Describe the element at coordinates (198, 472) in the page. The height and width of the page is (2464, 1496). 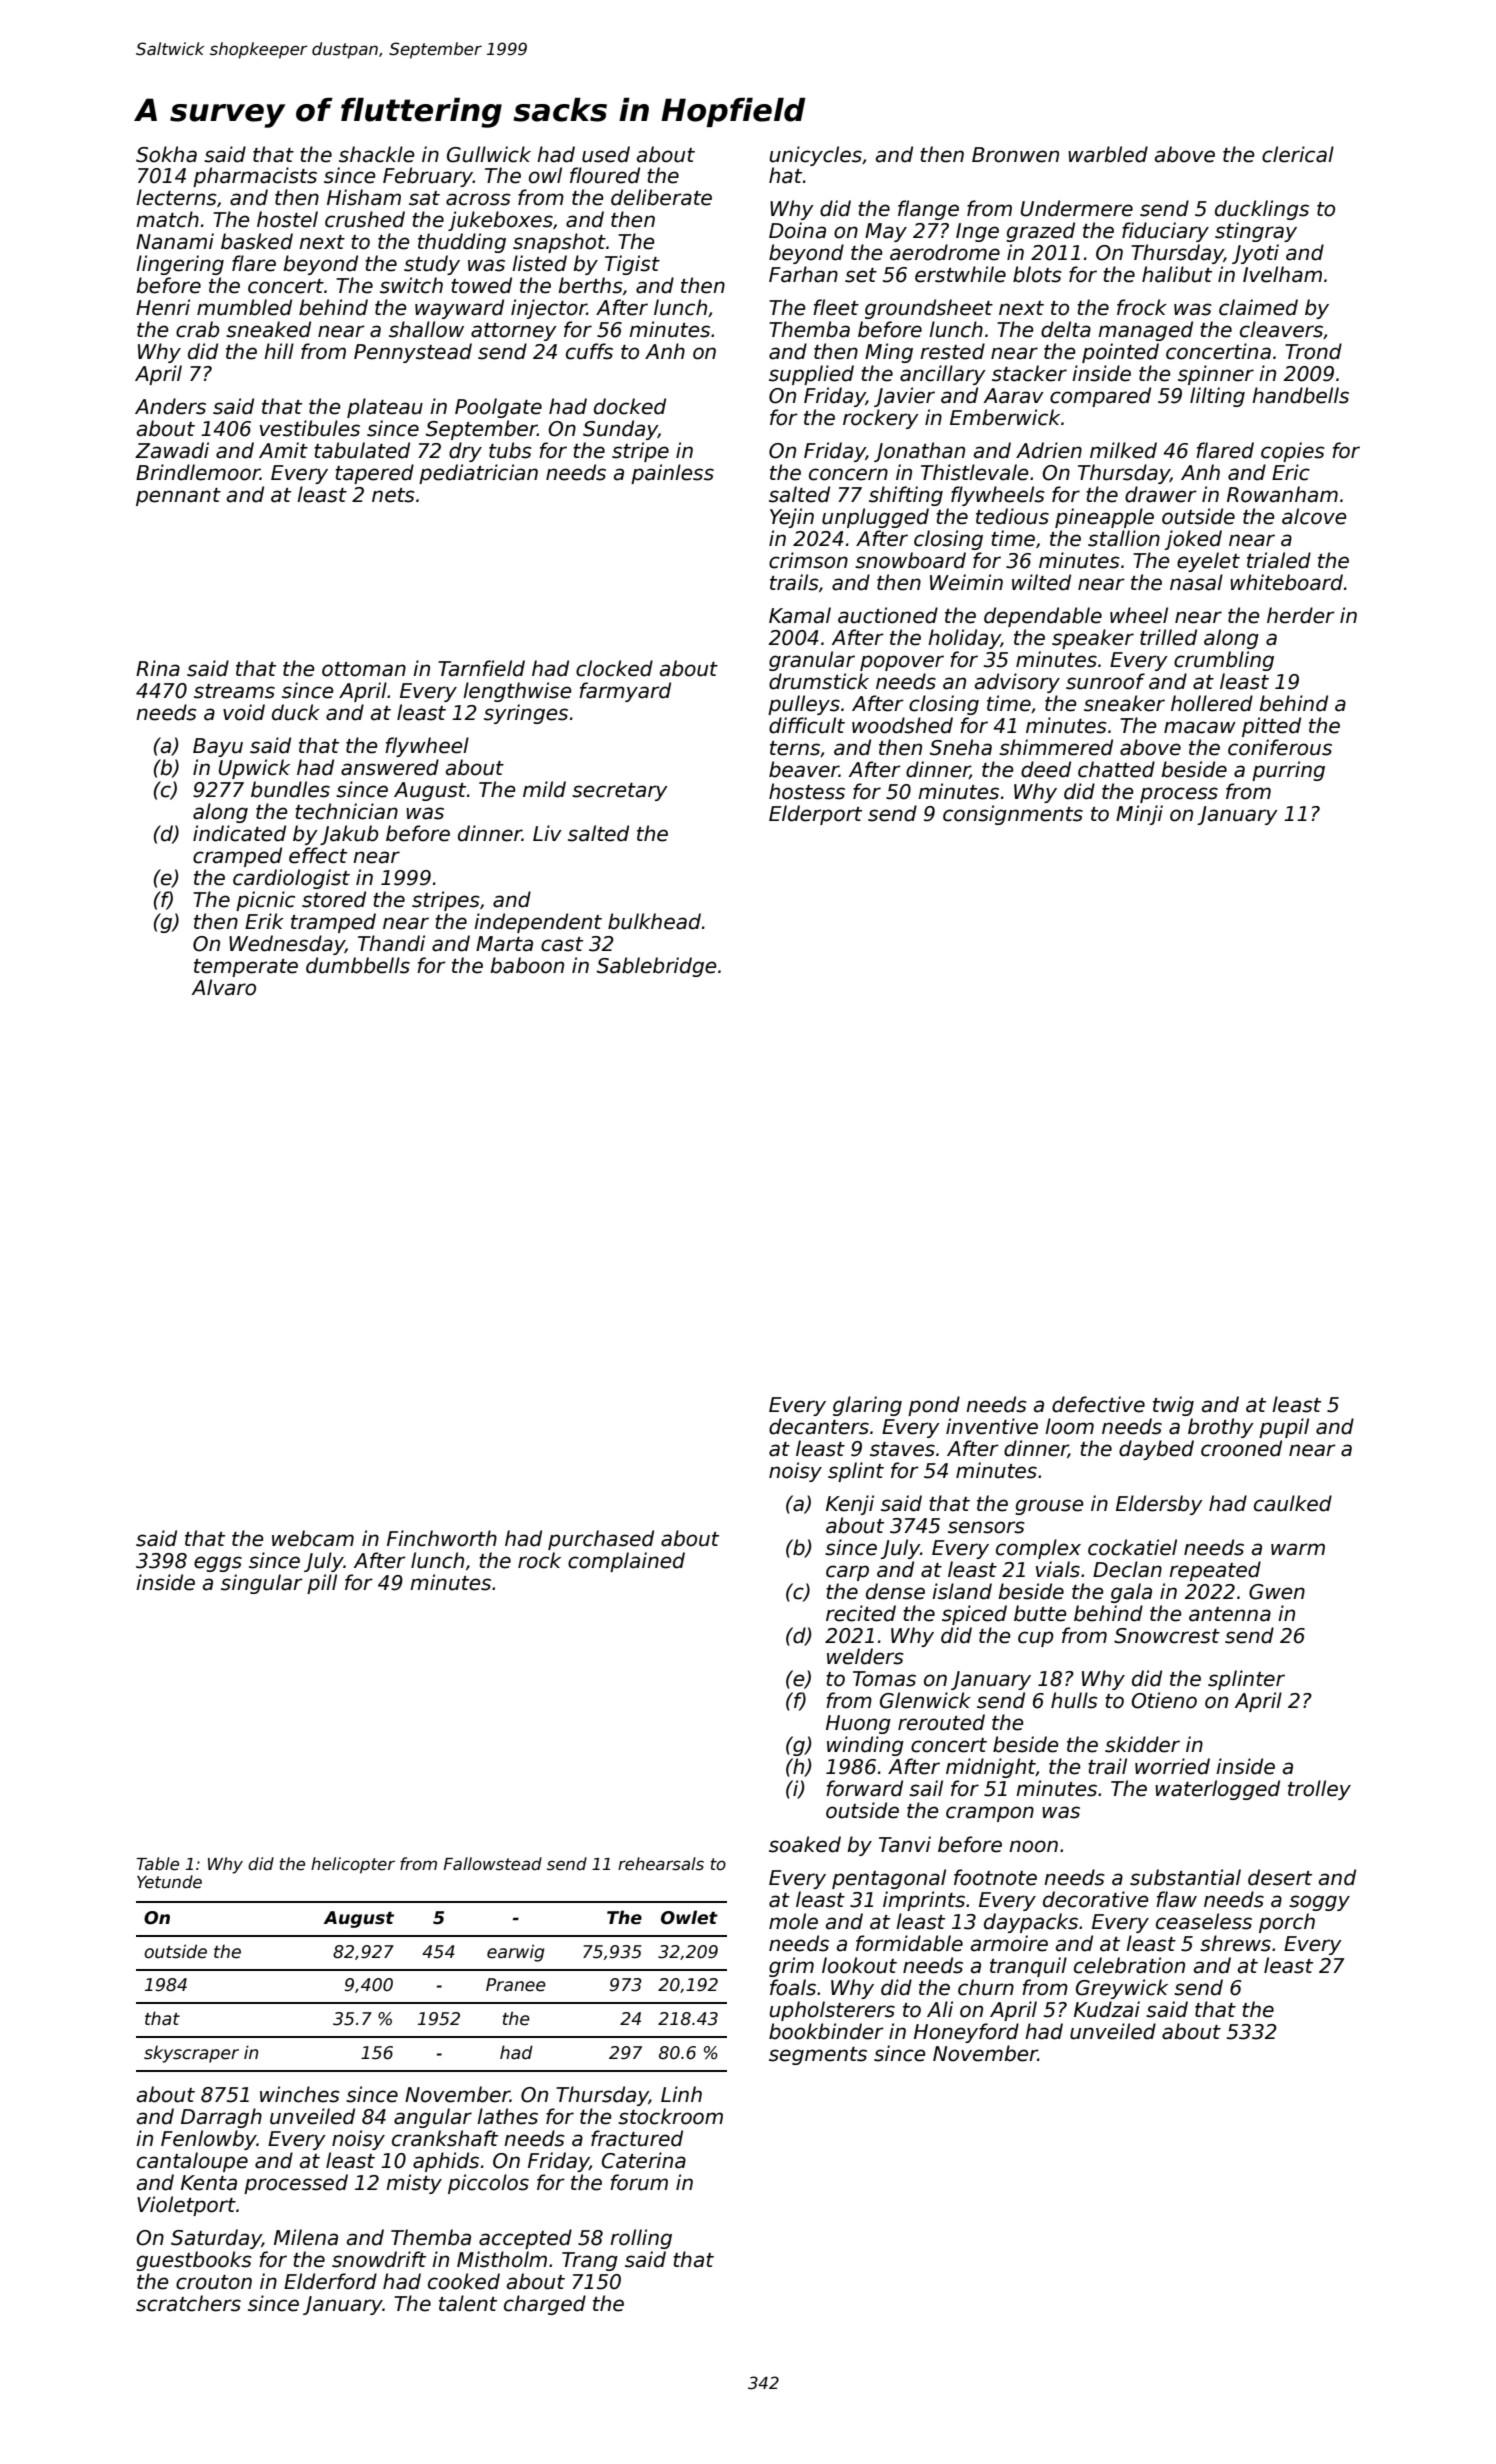
I see `Brindlemoor` at that location.
